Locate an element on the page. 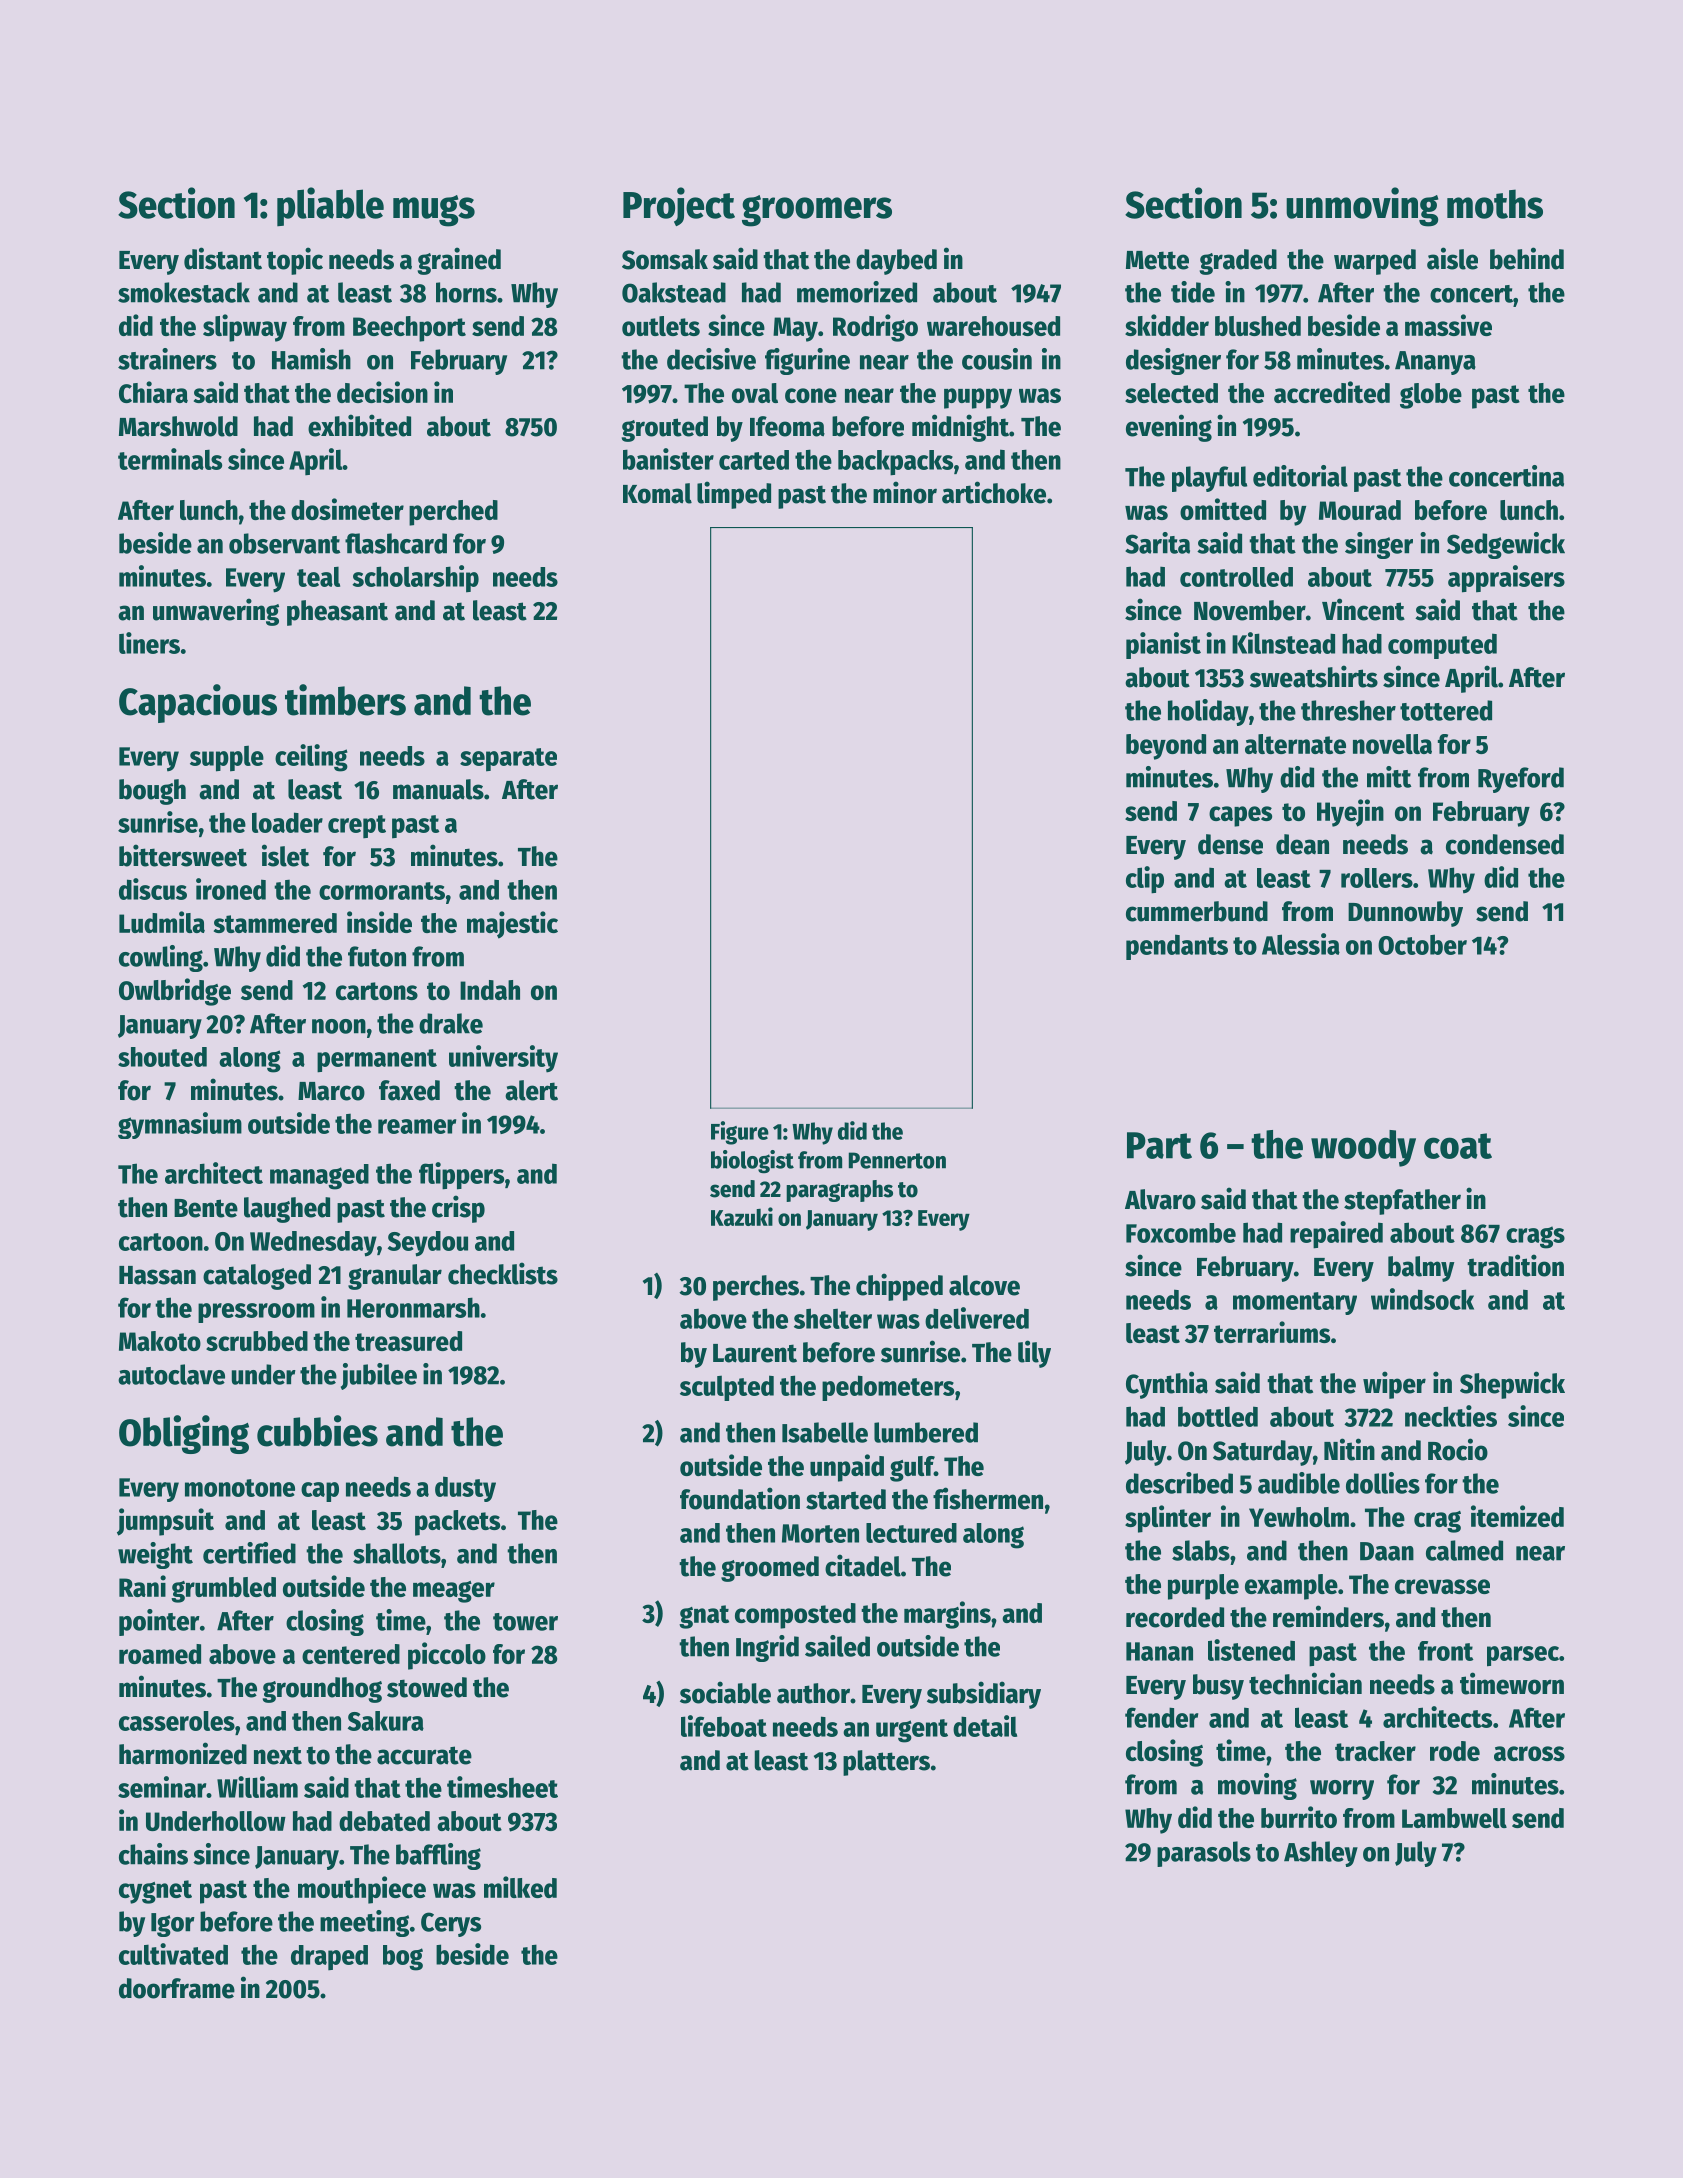  pliable is located at coordinates (330, 206).
